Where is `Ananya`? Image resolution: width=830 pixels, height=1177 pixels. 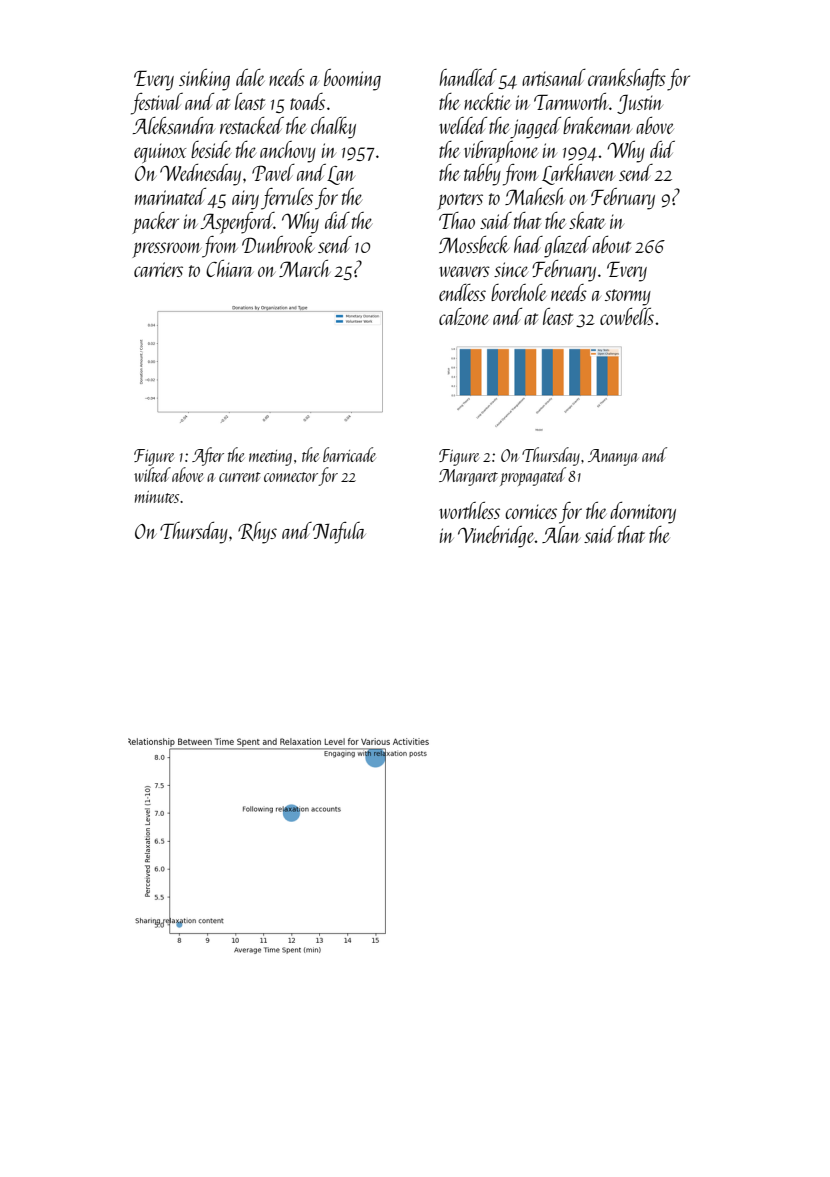 Ananya is located at coordinates (613, 457).
